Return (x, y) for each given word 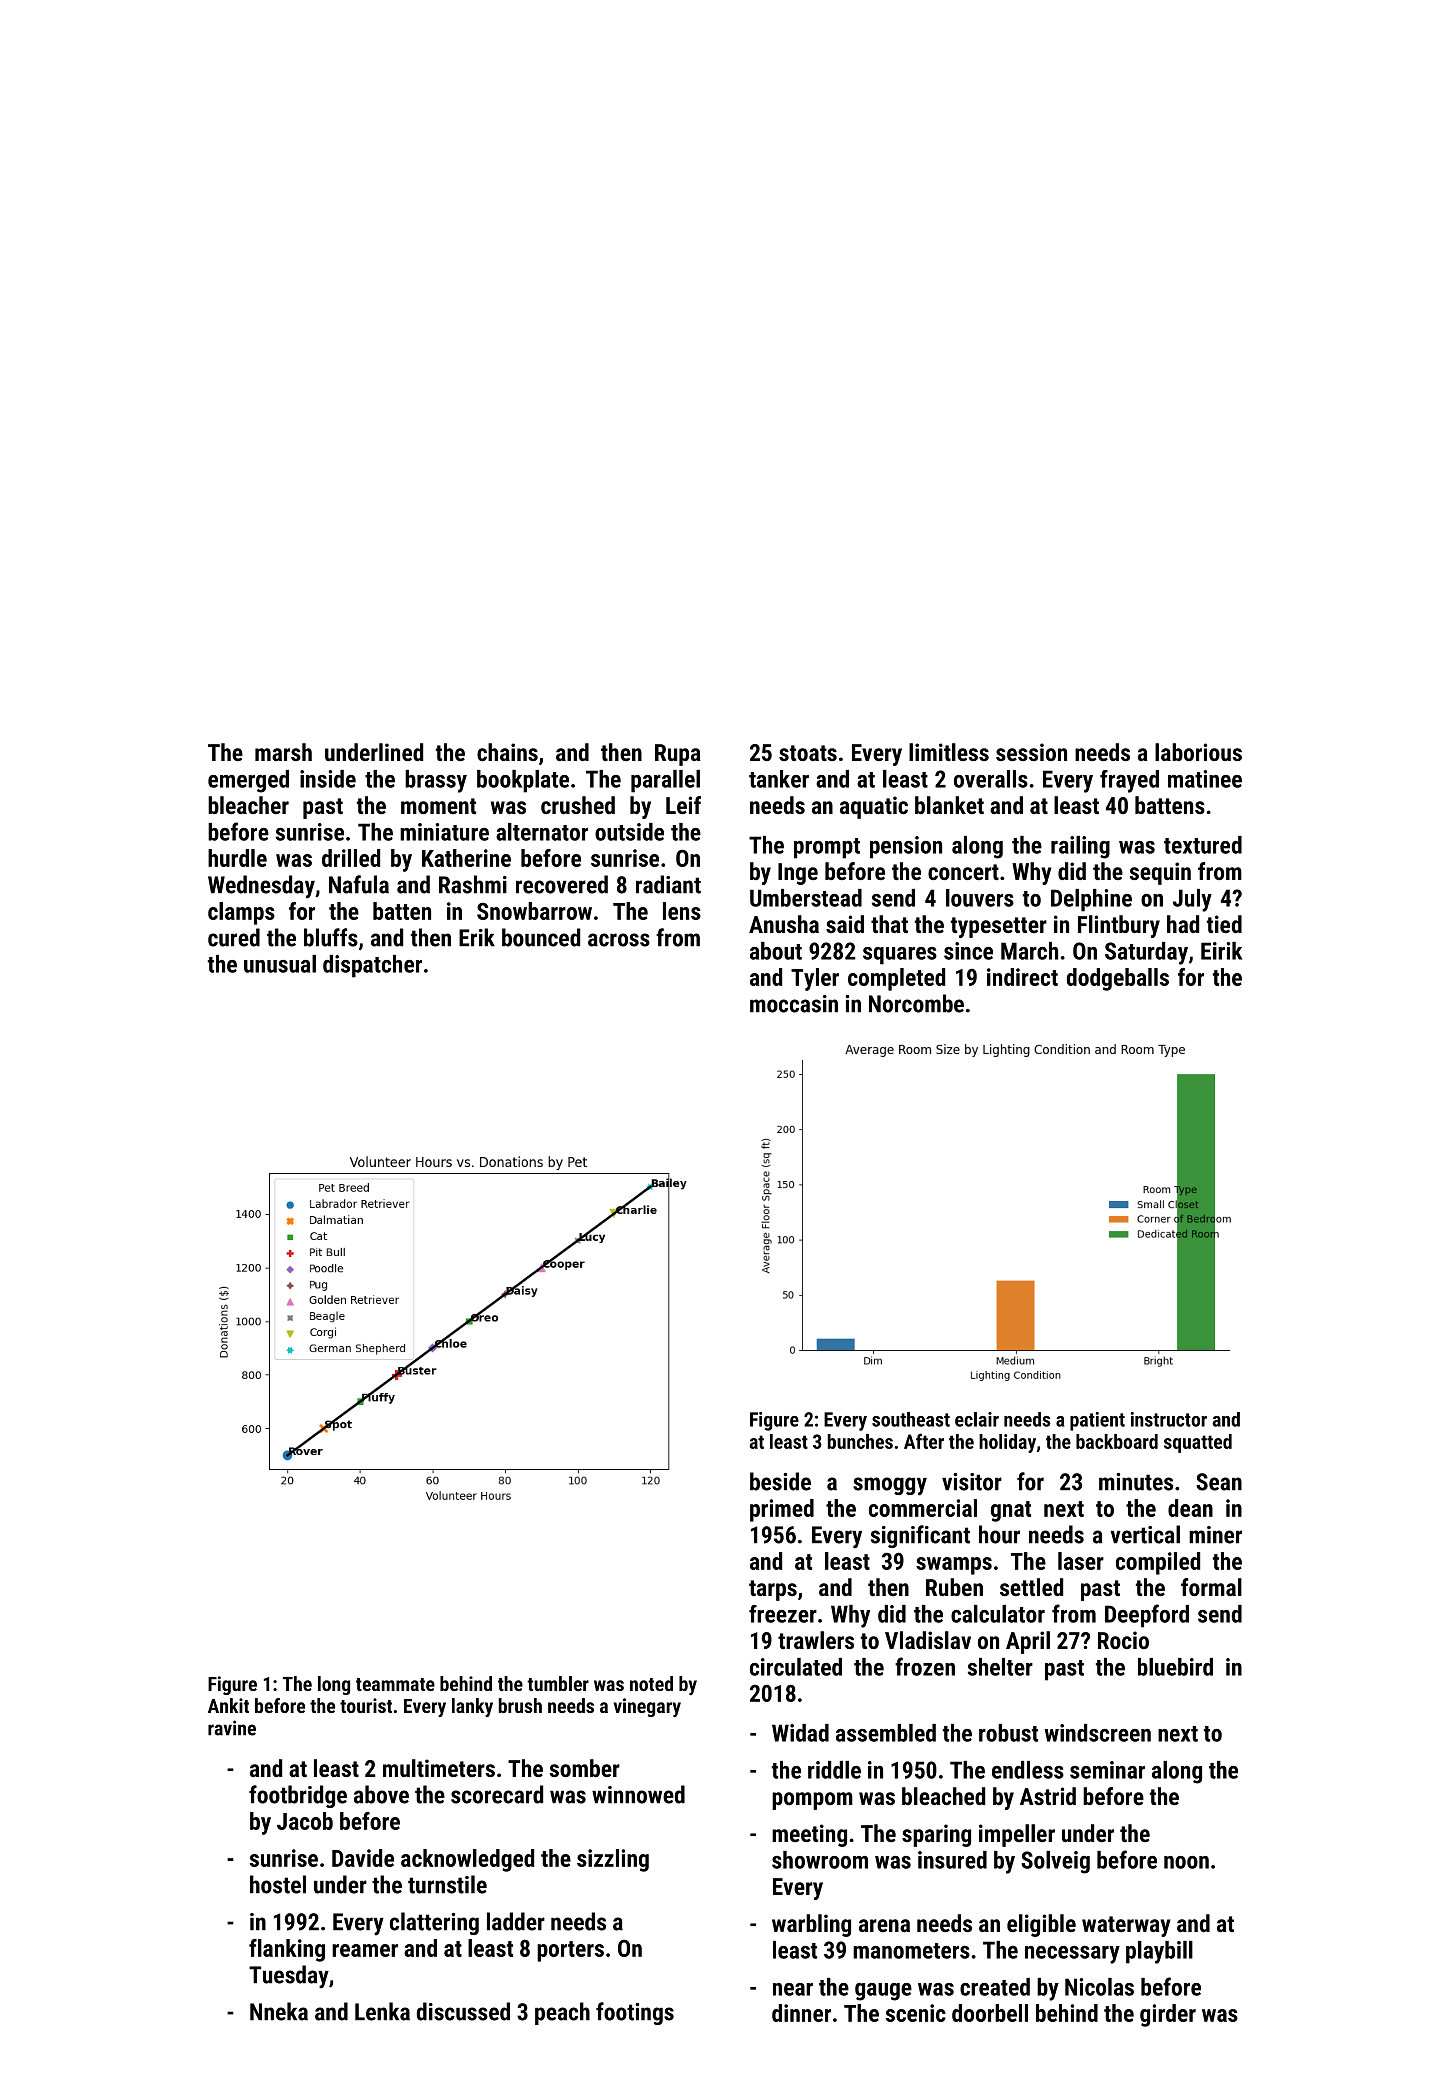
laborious (1198, 752)
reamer (365, 1950)
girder (1168, 2015)
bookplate (523, 781)
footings (635, 2013)
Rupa (678, 755)
